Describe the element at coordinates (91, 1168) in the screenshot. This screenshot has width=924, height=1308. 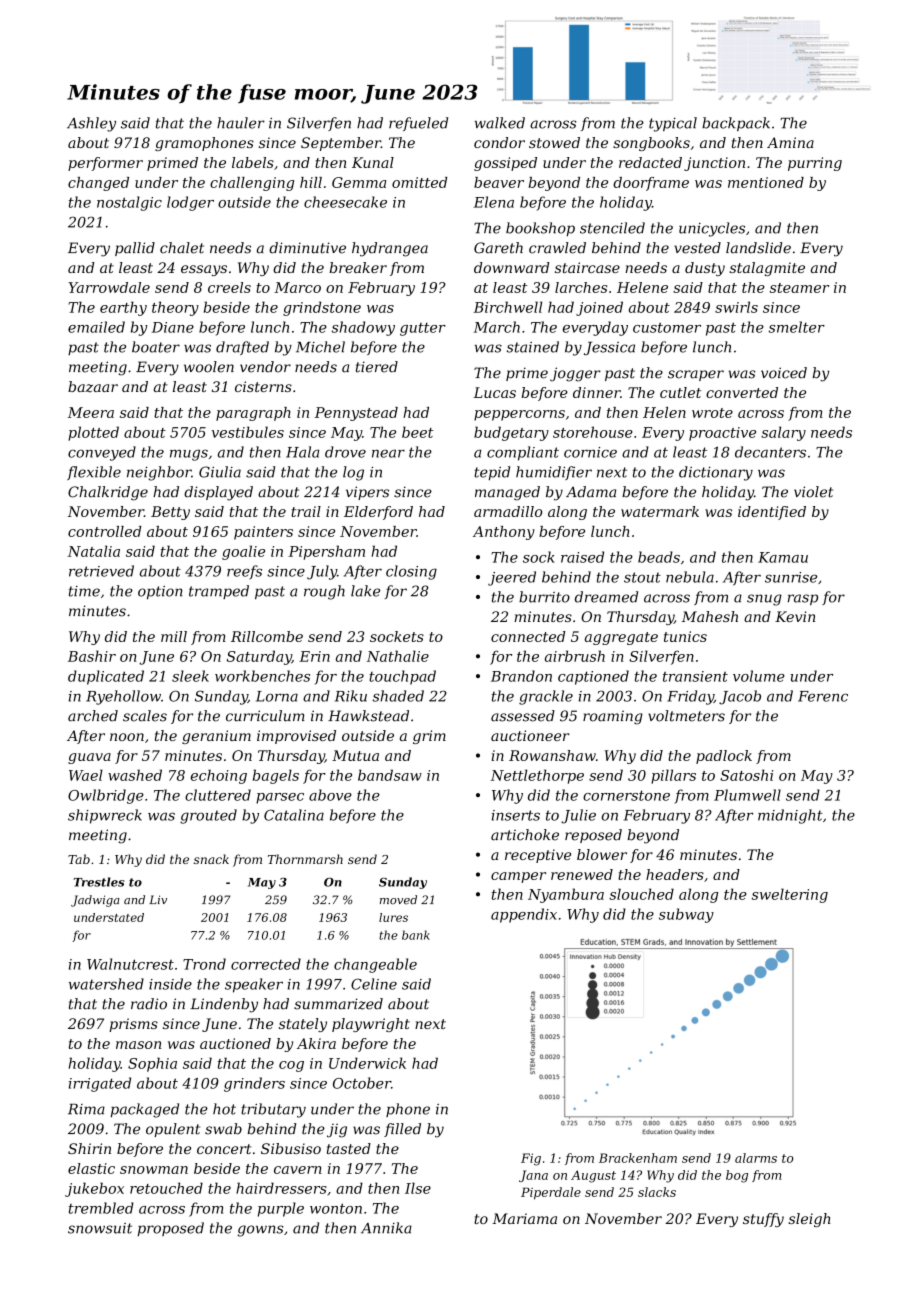
I see `elastic` at that location.
